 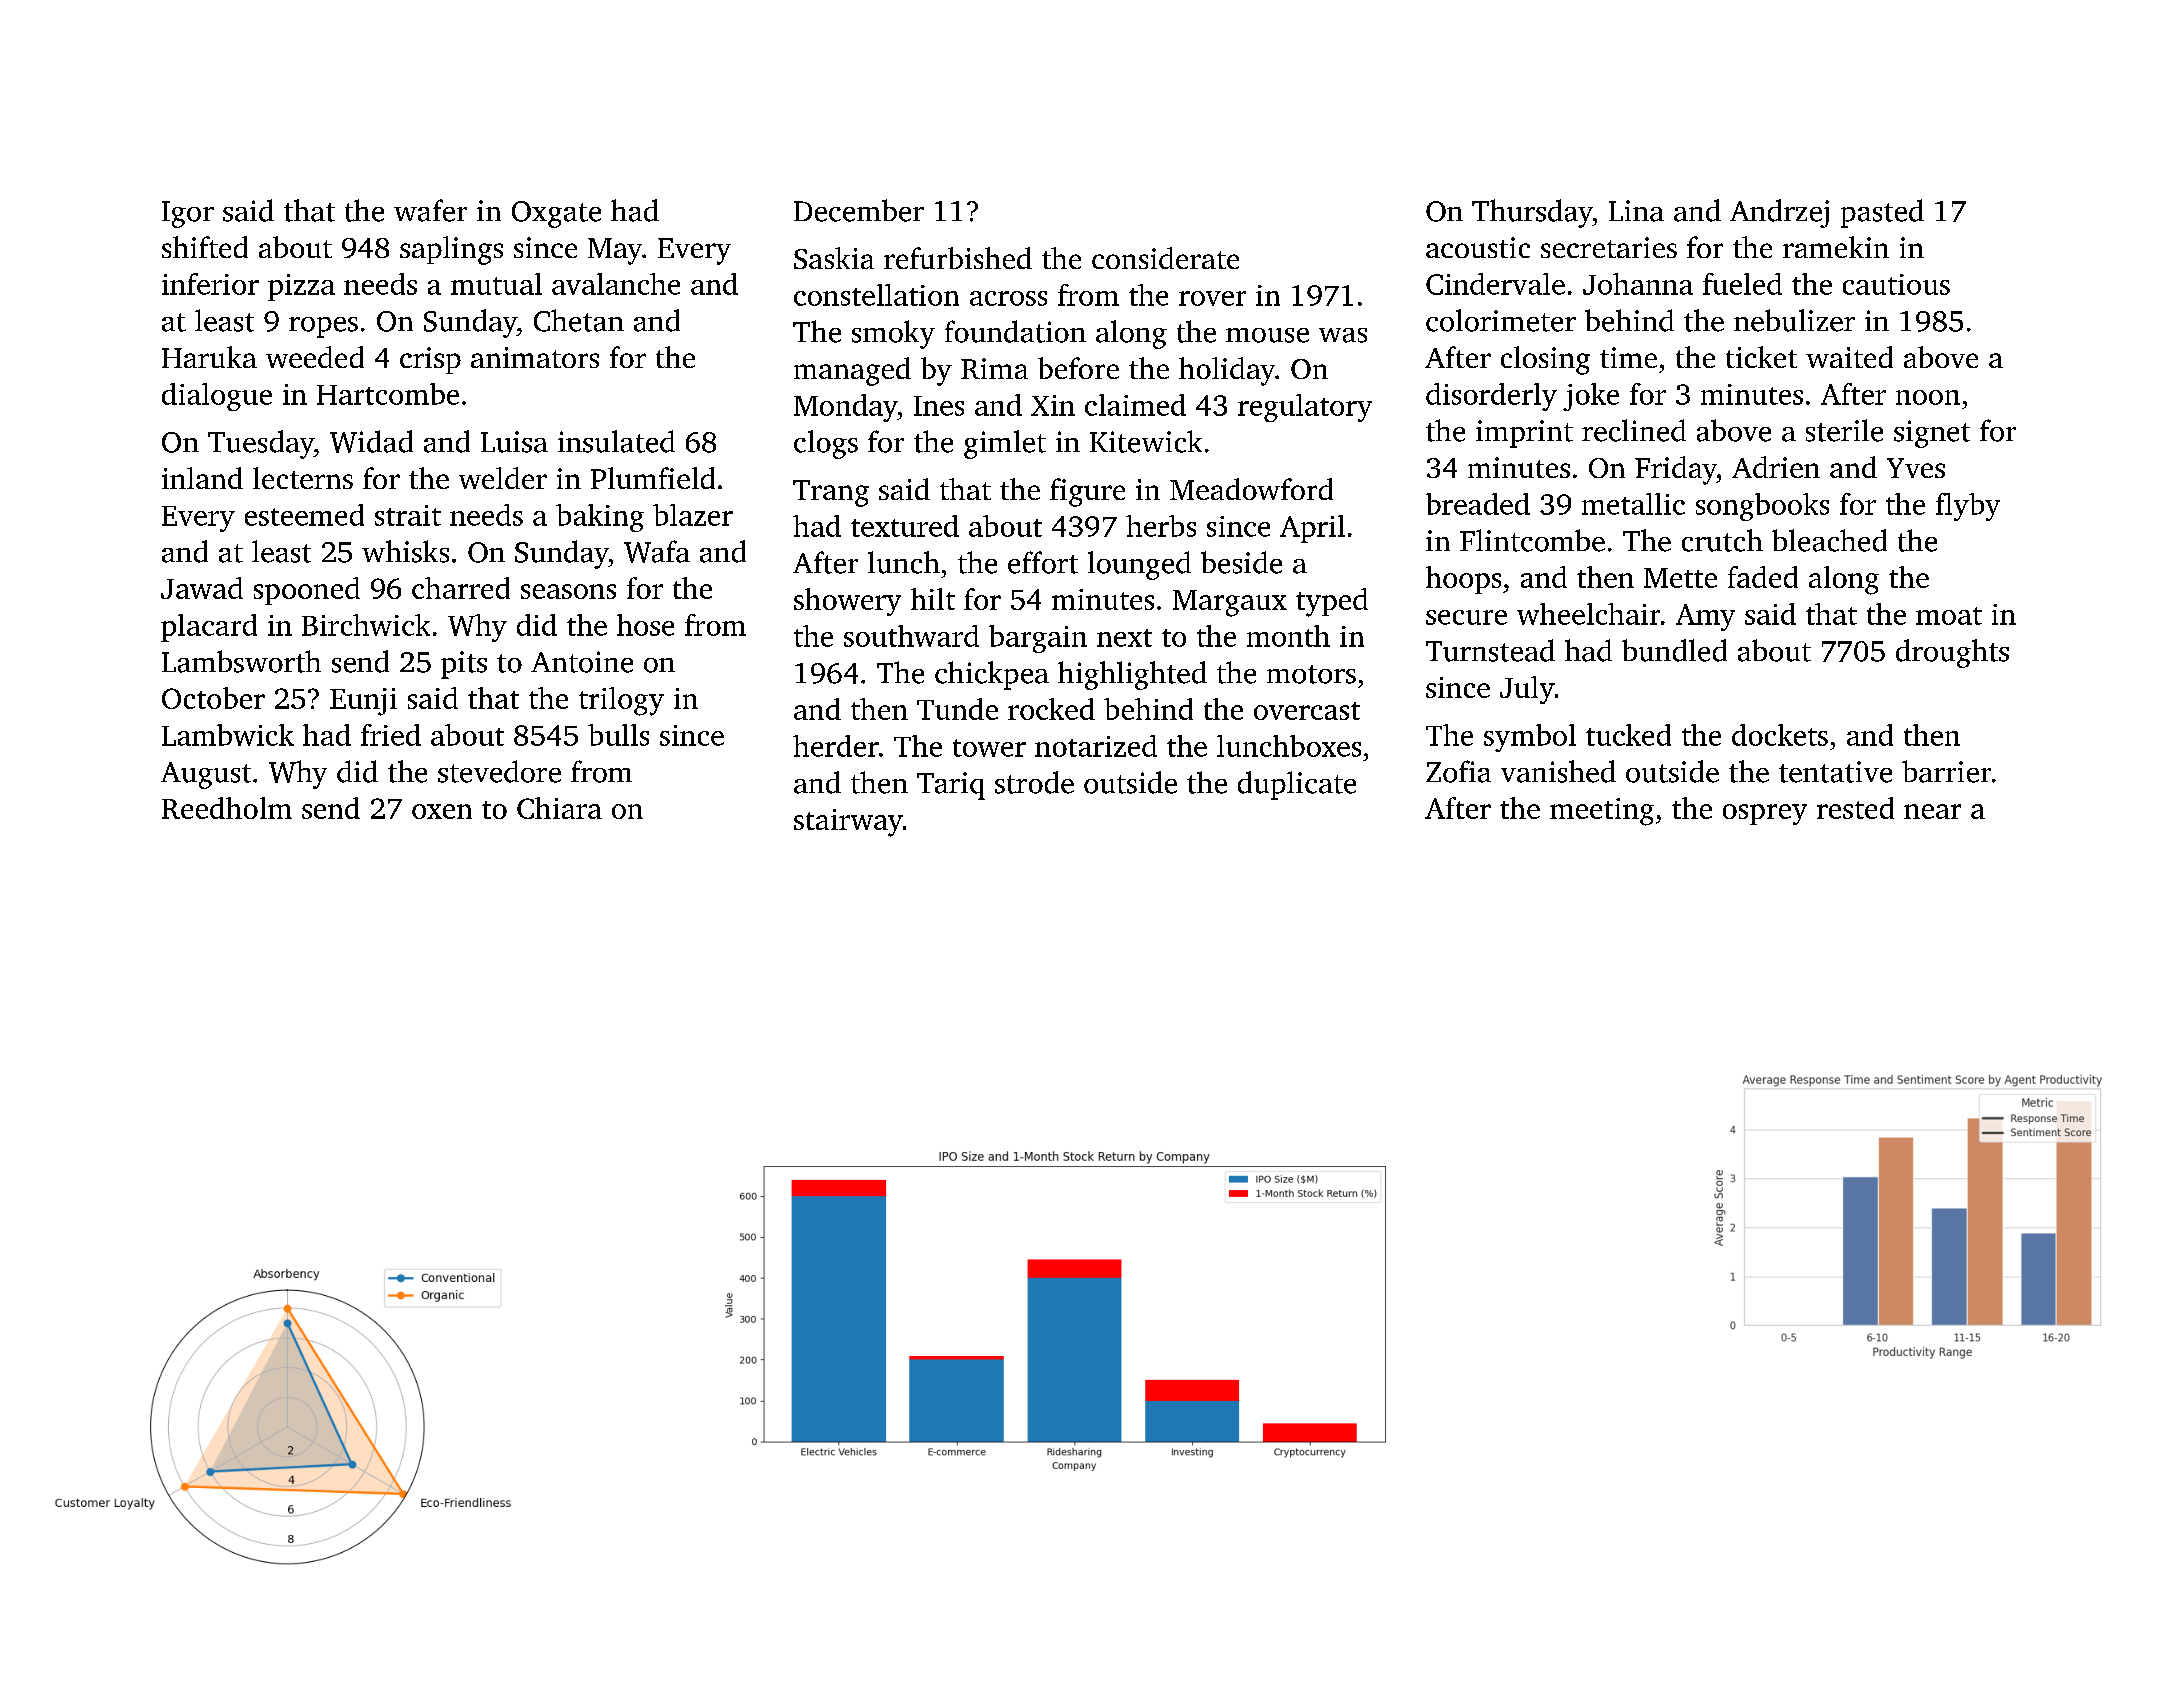 What do you see at coordinates (227, 808) in the image?
I see `Reedholm` at bounding box center [227, 808].
